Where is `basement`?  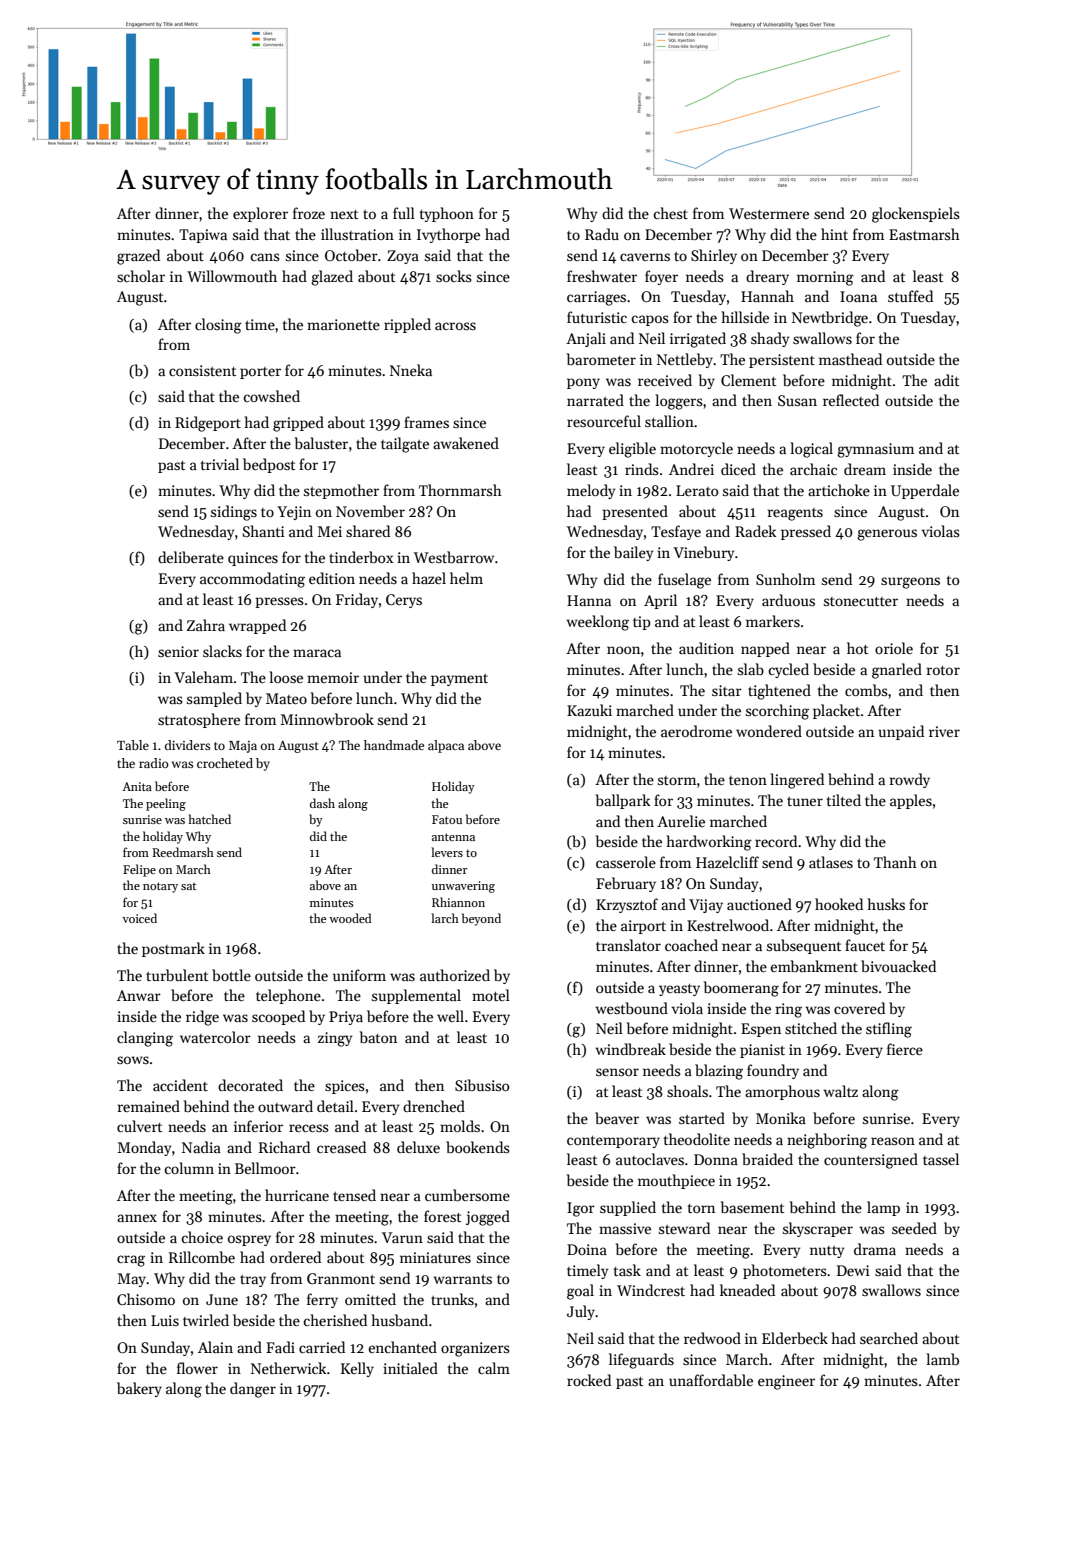 basement is located at coordinates (752, 1207).
